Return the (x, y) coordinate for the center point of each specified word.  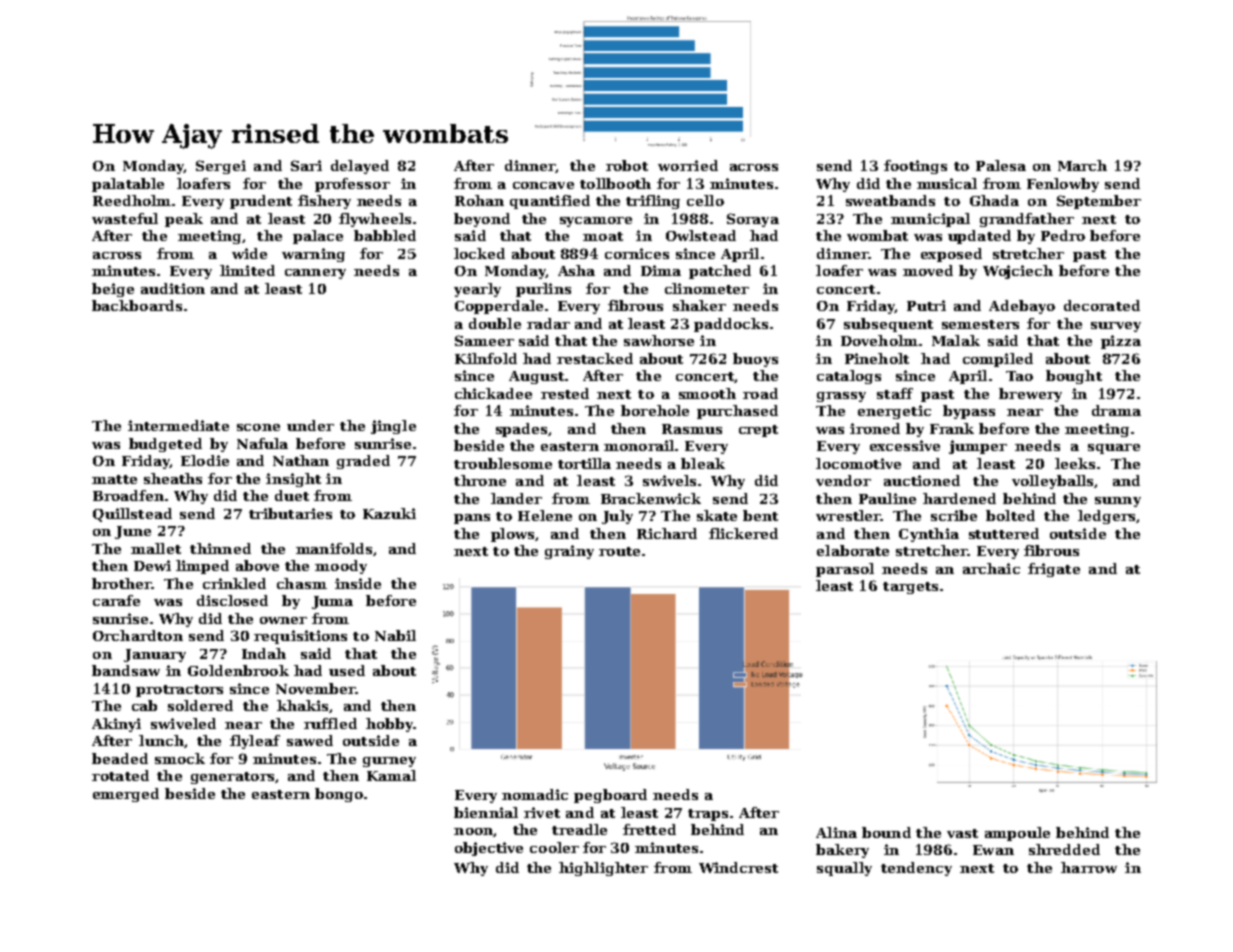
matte (114, 479)
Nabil (395, 635)
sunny (1118, 502)
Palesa (1001, 165)
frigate (1054, 570)
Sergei (221, 167)
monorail (639, 445)
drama (1116, 410)
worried (688, 165)
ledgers (1106, 517)
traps (708, 815)
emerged (126, 795)
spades (521, 430)
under (310, 425)
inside (358, 583)
